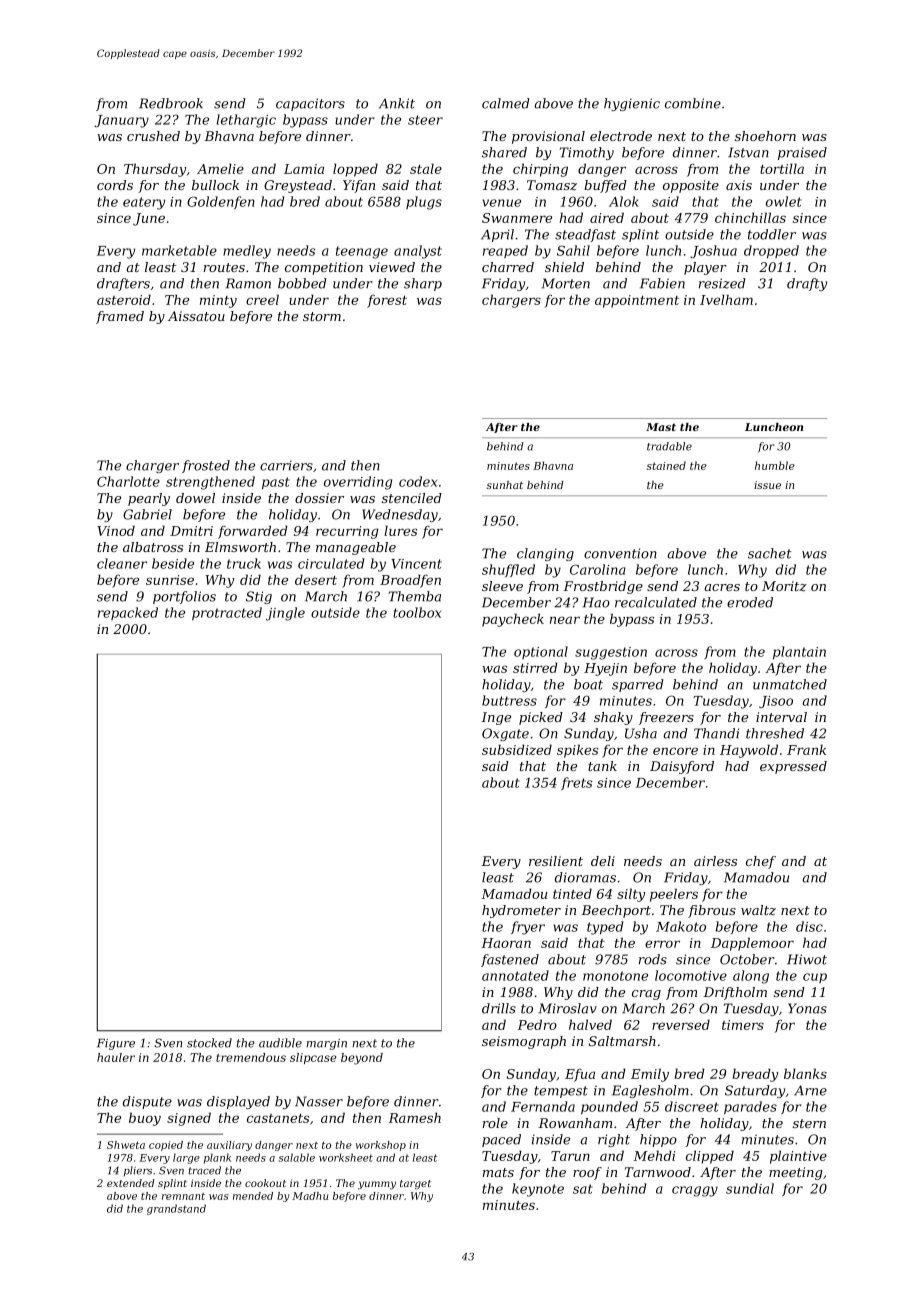 The height and width of the page is (1308, 924). What do you see at coordinates (265, 1183) in the page?
I see `cookout` at bounding box center [265, 1183].
